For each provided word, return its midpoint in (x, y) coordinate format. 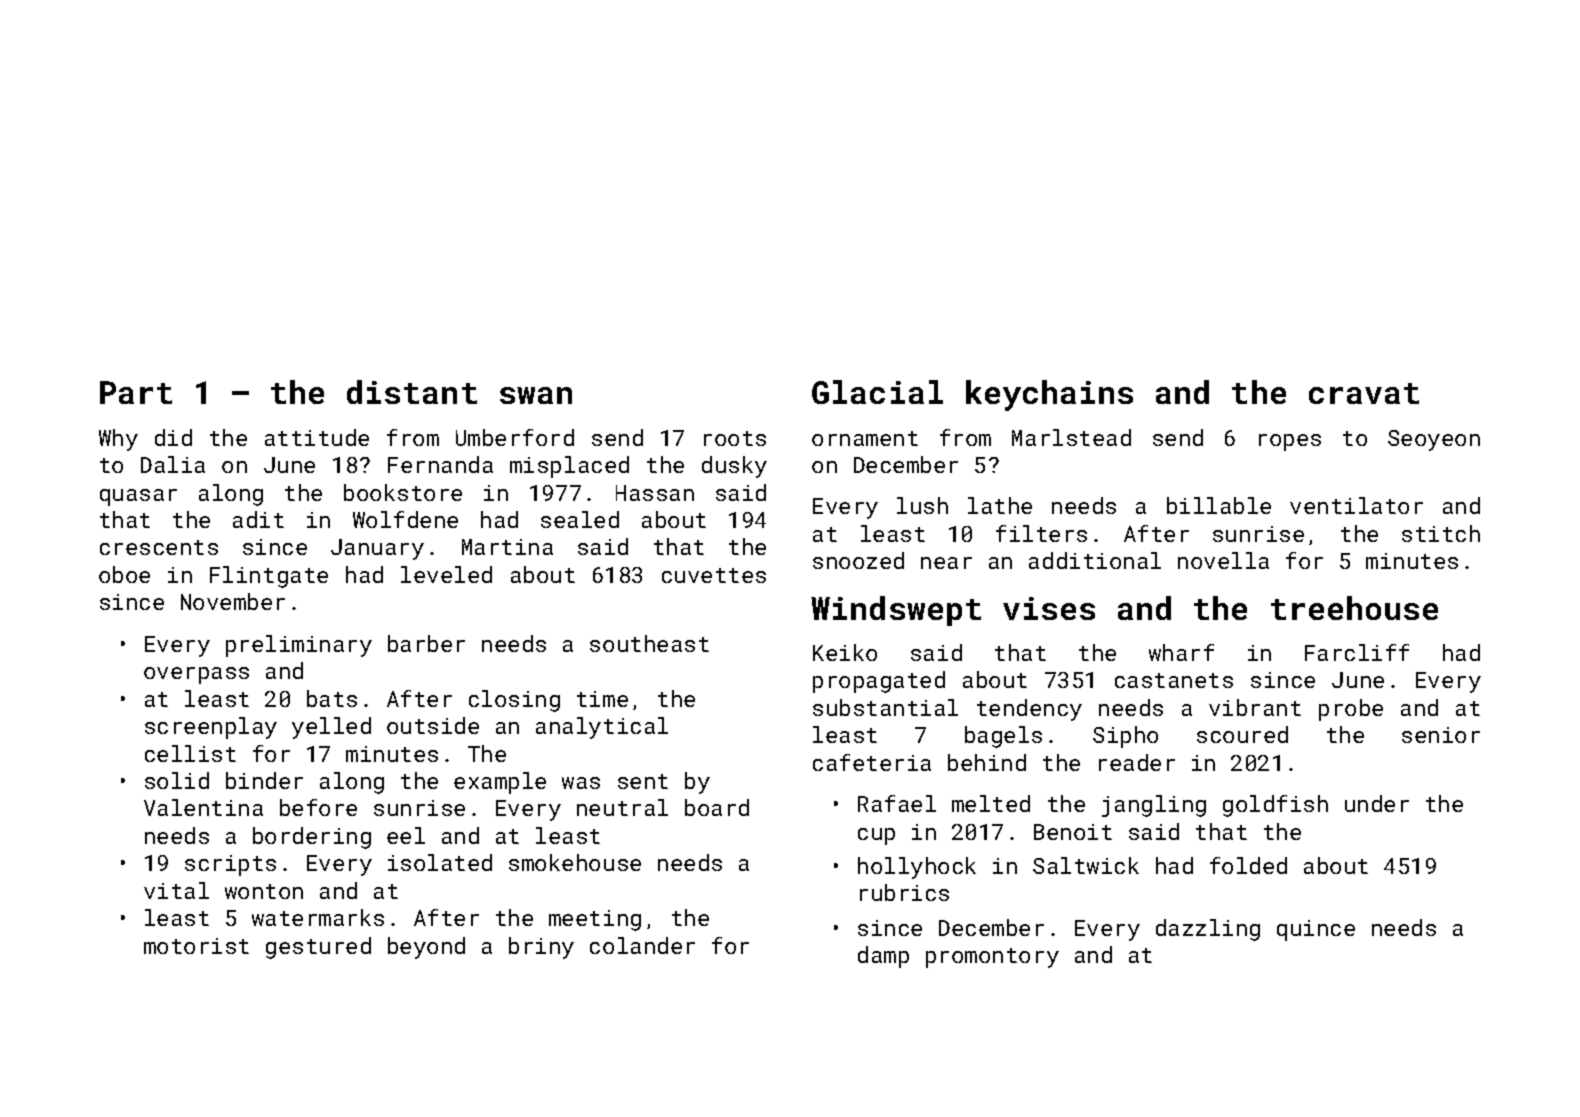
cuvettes (714, 575)
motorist (196, 946)
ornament (865, 438)
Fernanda (440, 464)
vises (1049, 608)
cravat (1364, 393)
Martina (507, 547)
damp (883, 957)
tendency (1029, 710)
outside (433, 725)
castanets (1174, 680)
